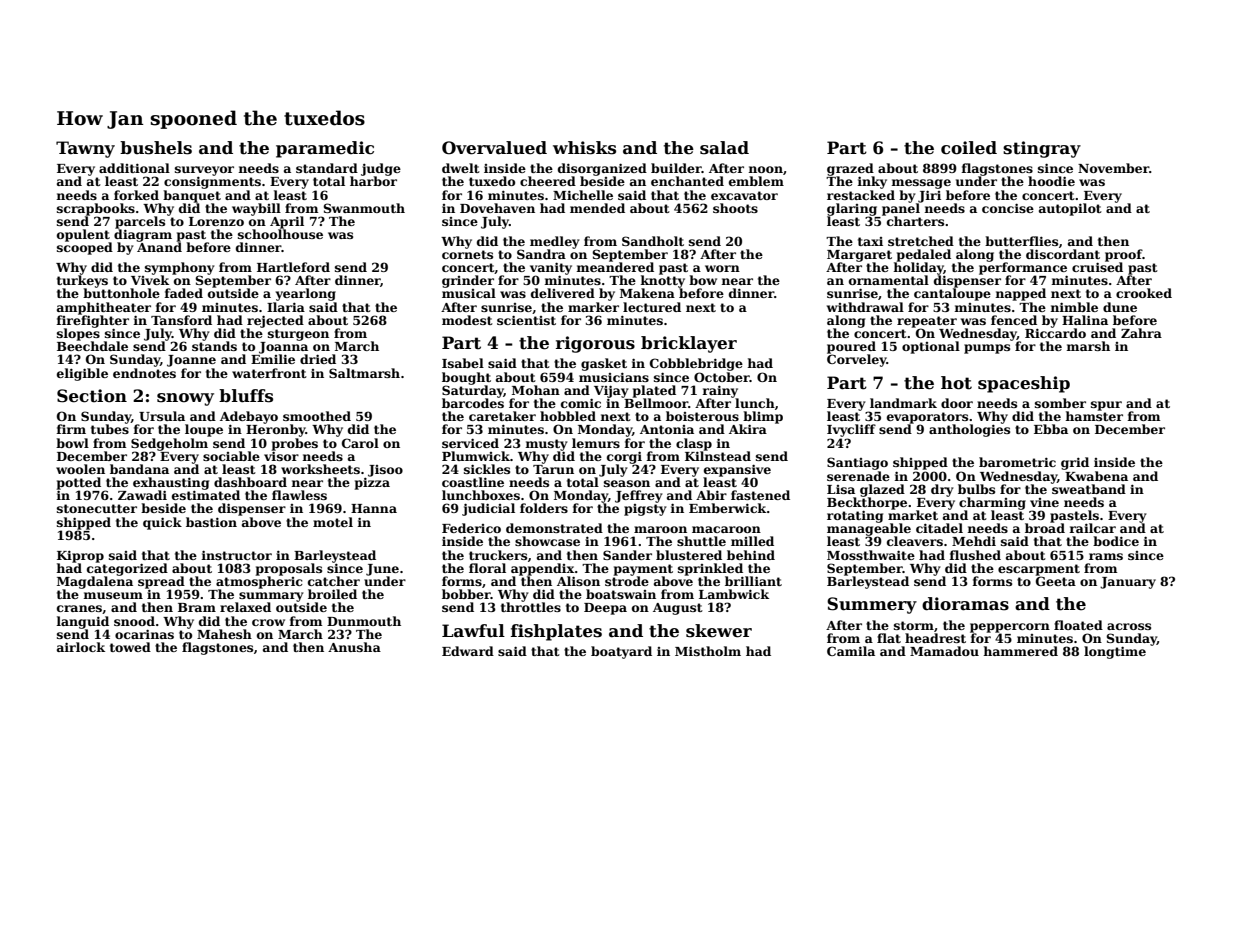 The image size is (1233, 952). I want to click on Riccardo, so click(1055, 333).
